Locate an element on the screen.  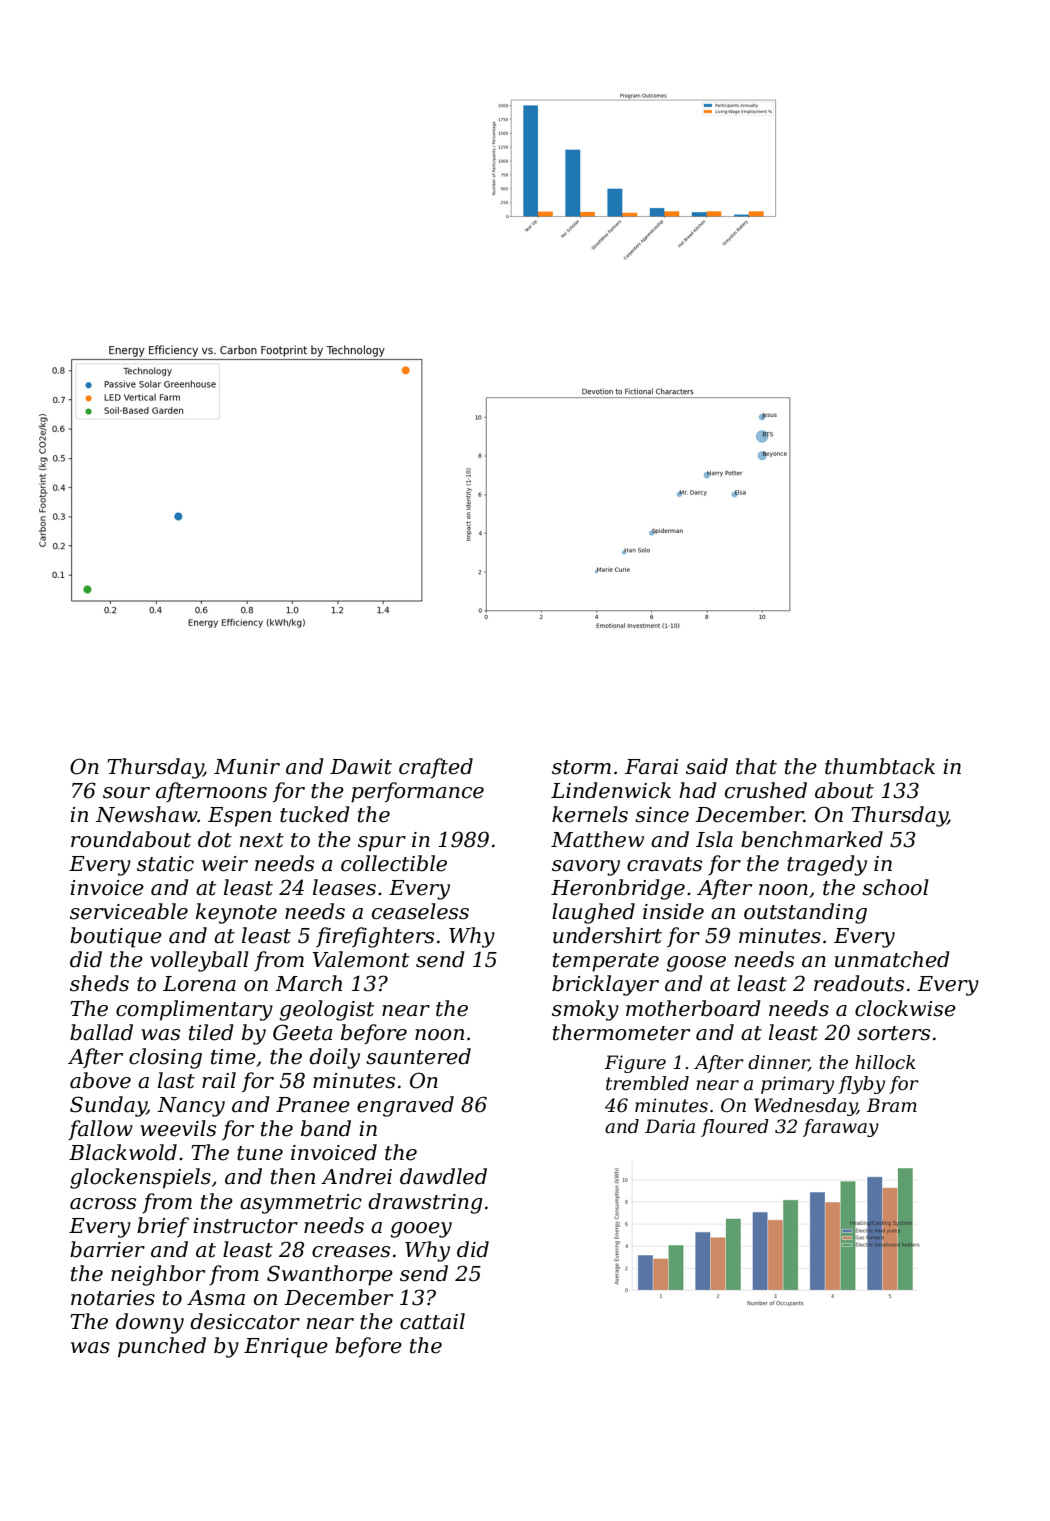
laughed is located at coordinates (593, 913).
